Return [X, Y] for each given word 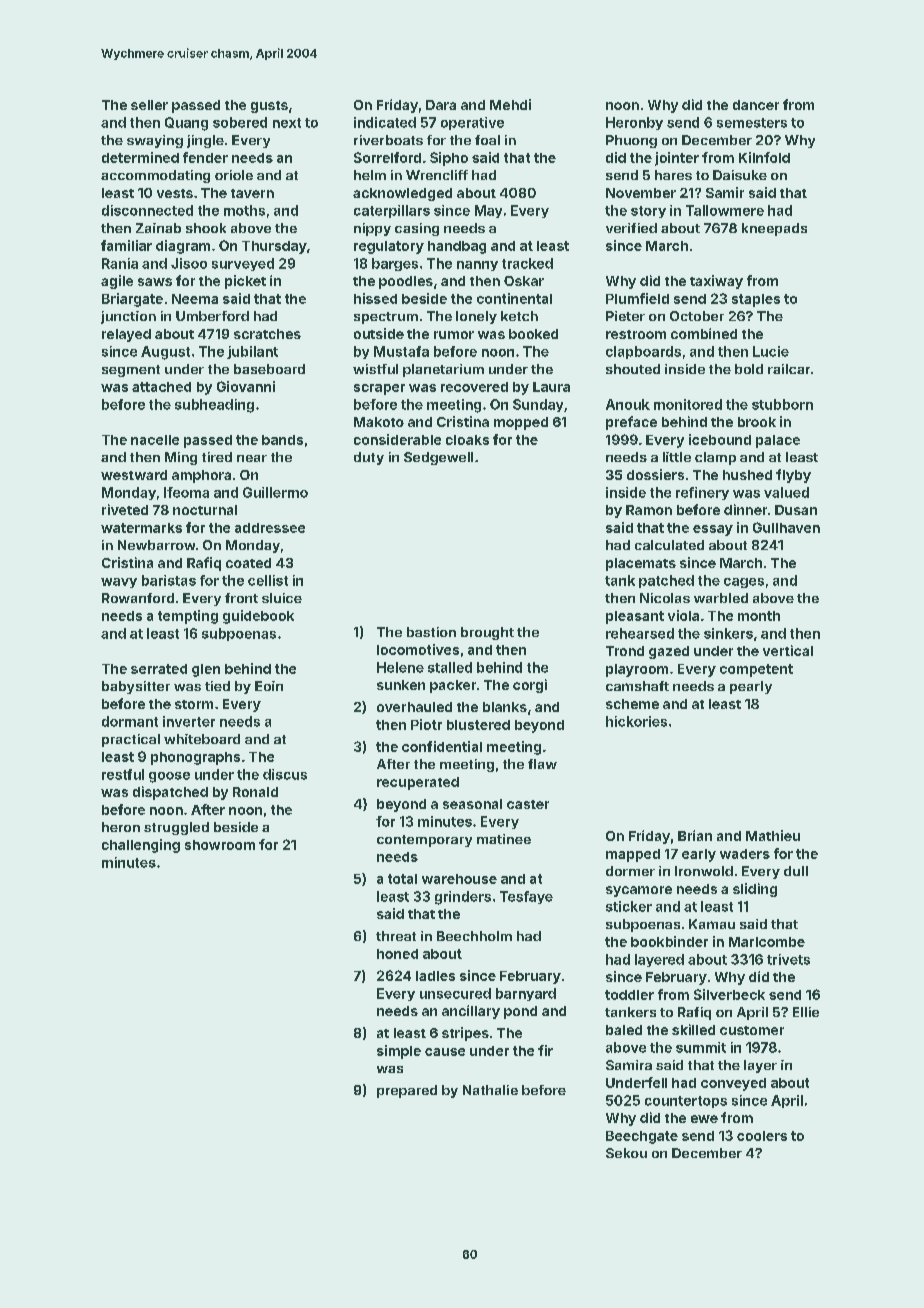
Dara [441, 105]
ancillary [471, 1012]
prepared [407, 1091]
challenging [141, 846]
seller [149, 105]
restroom [636, 334]
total [402, 879]
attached [161, 387]
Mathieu [773, 835]
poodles [406, 282]
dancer [756, 105]
